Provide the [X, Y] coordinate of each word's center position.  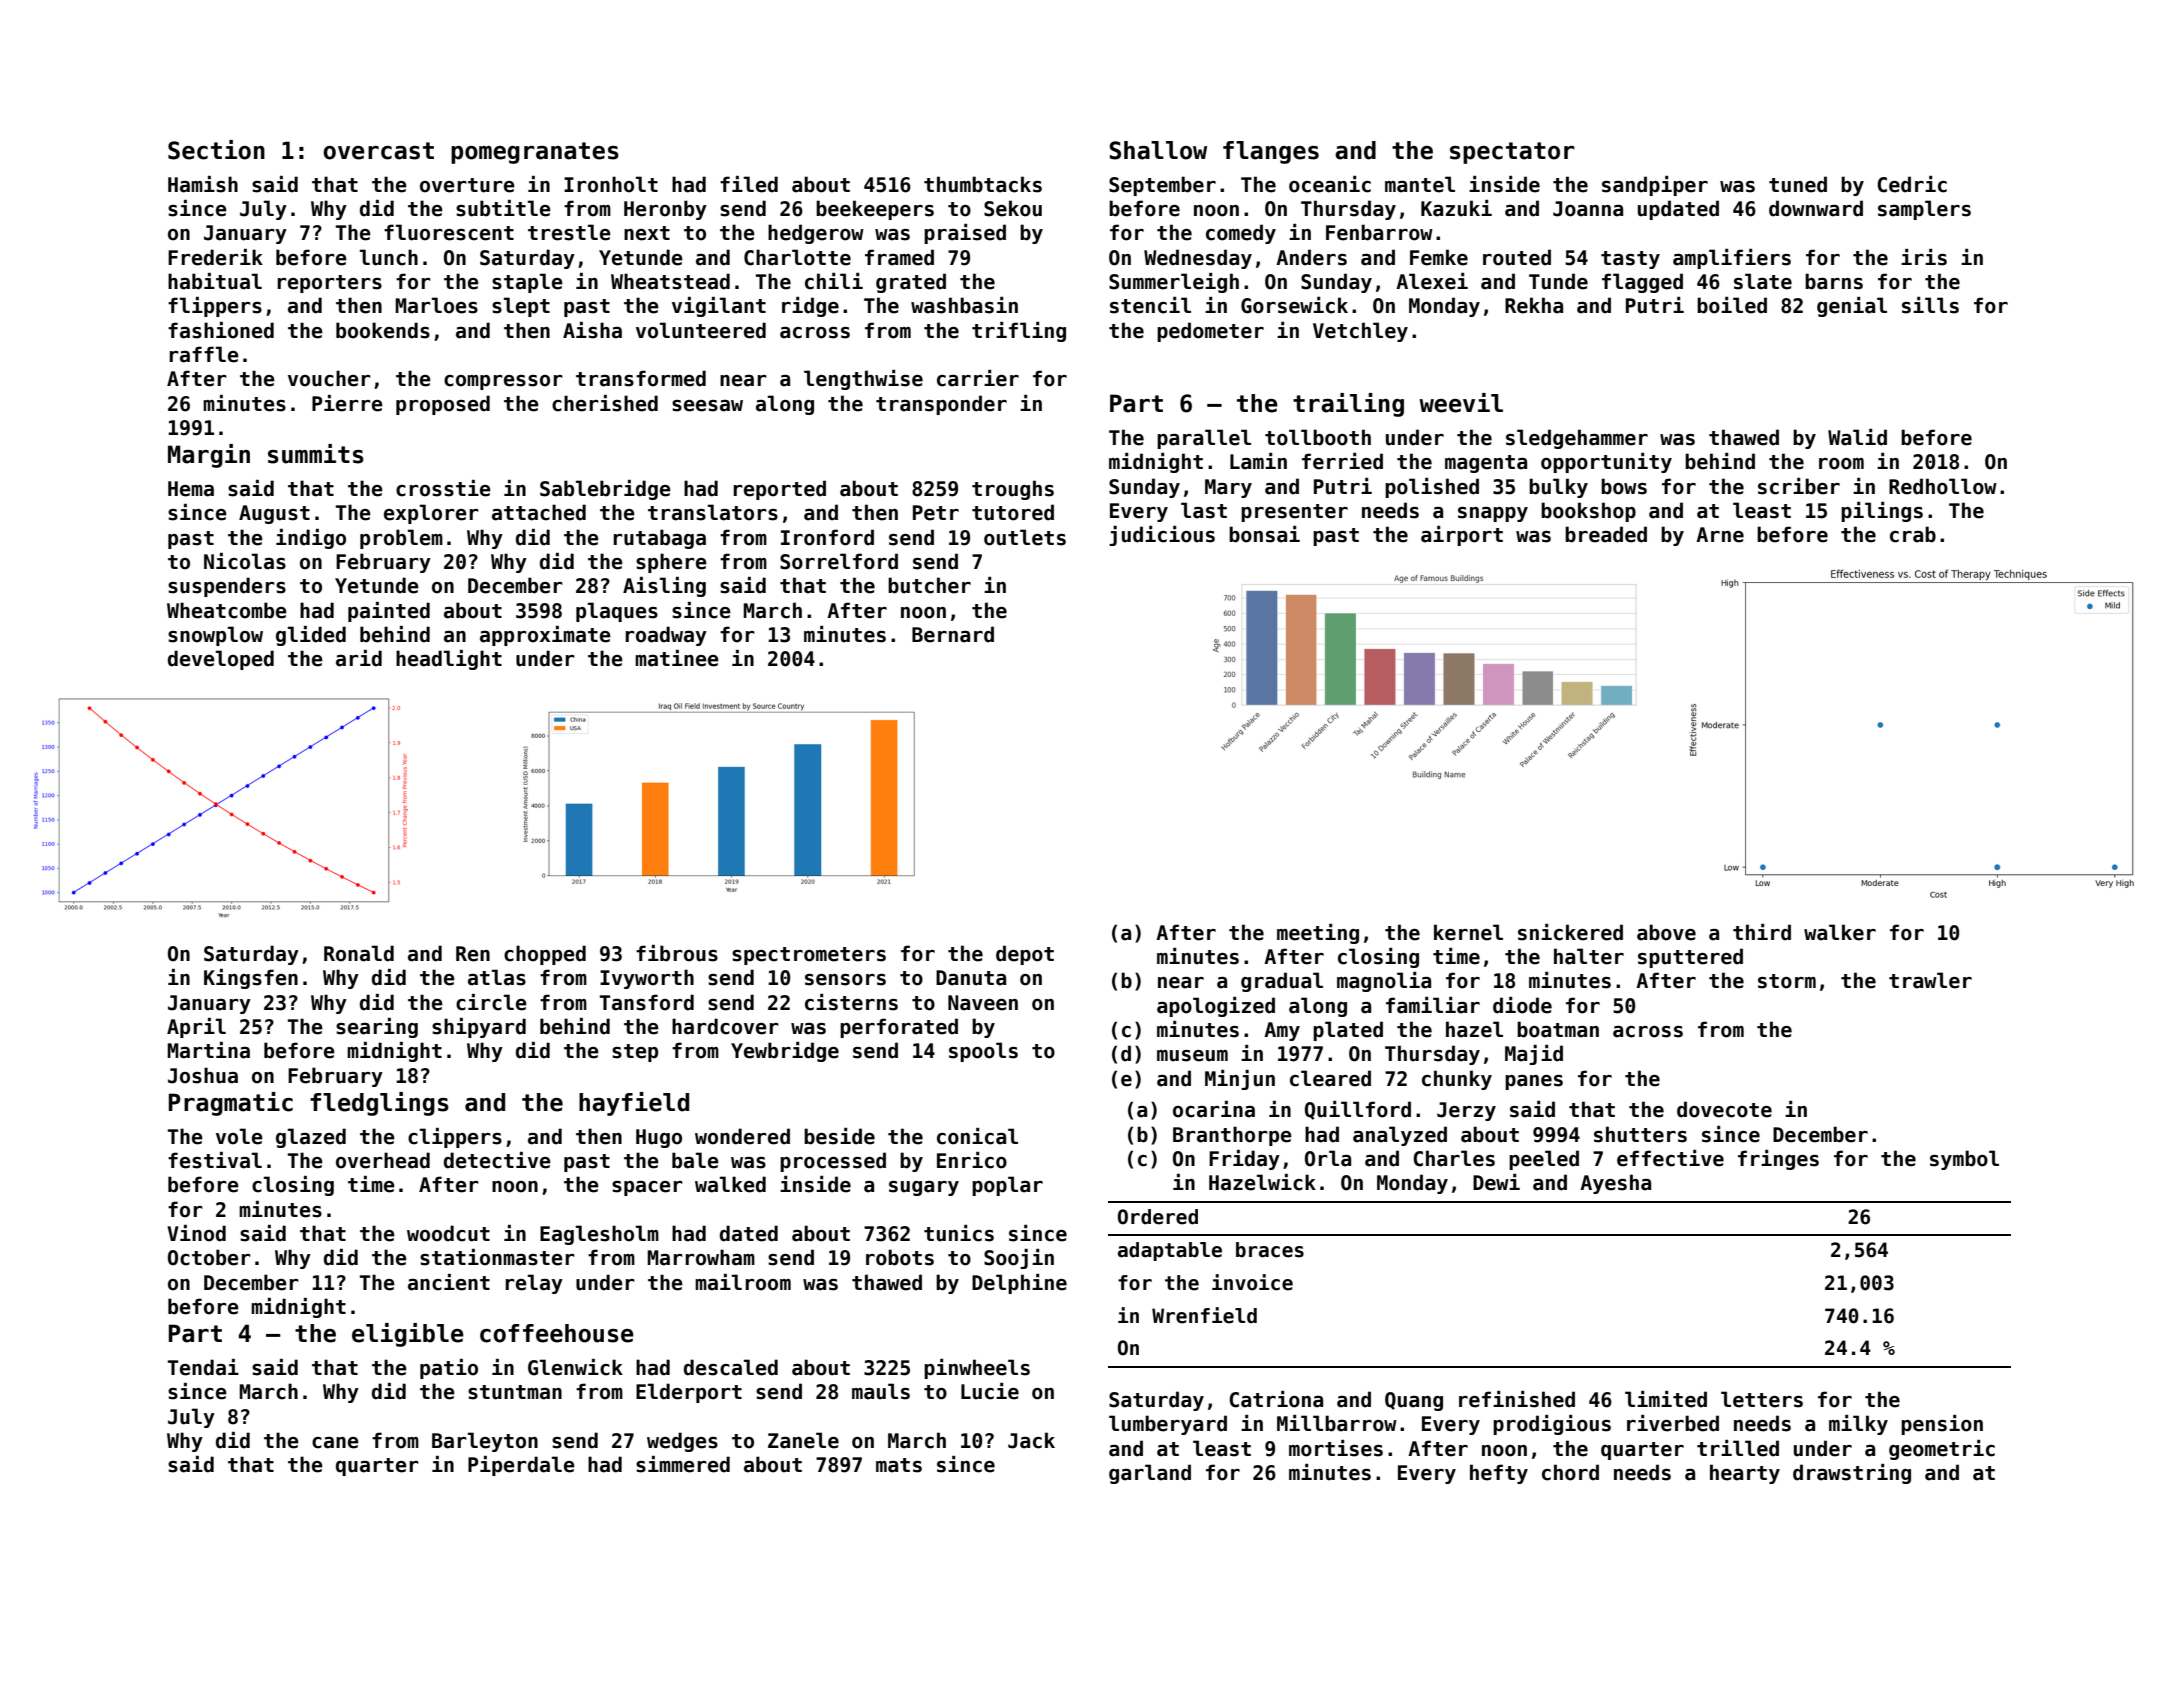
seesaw [707, 406]
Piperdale [521, 1466]
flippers [215, 307]
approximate [545, 636]
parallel [1204, 439]
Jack [1031, 1440]
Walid [1857, 437]
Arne [1720, 535]
